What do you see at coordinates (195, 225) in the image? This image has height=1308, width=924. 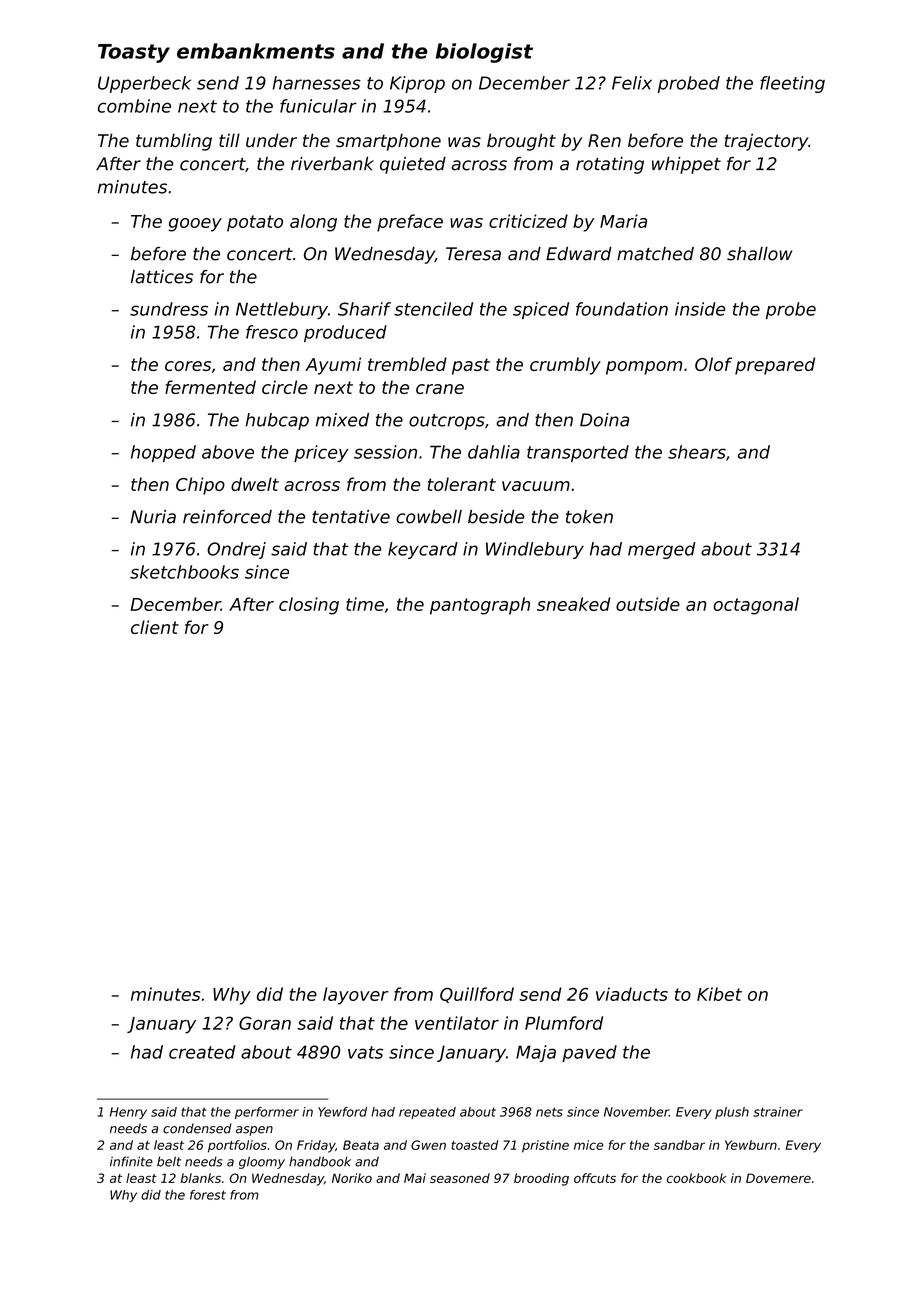 I see `gooey` at bounding box center [195, 225].
